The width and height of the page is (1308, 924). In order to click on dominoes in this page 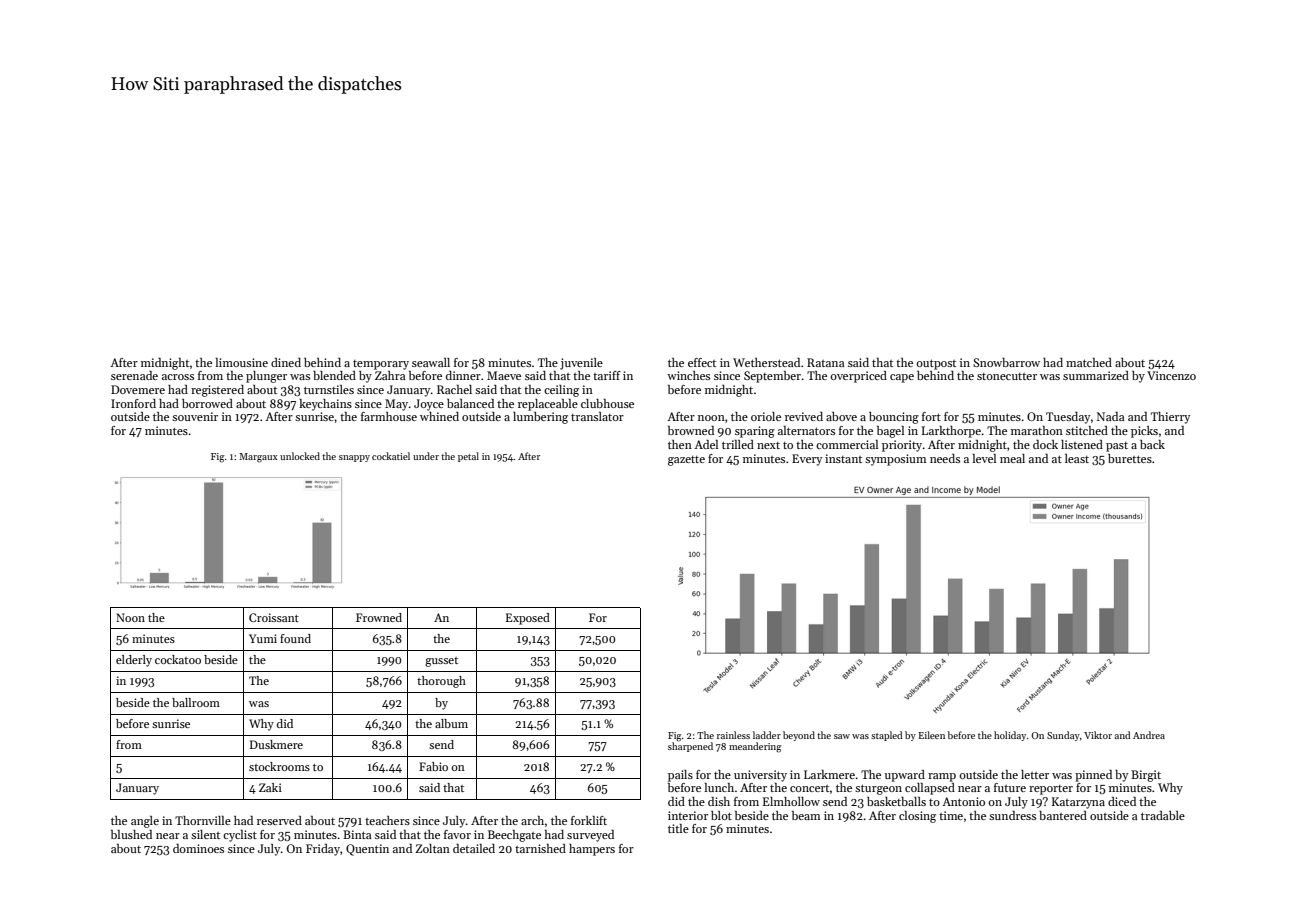, I will do `click(198, 848)`.
